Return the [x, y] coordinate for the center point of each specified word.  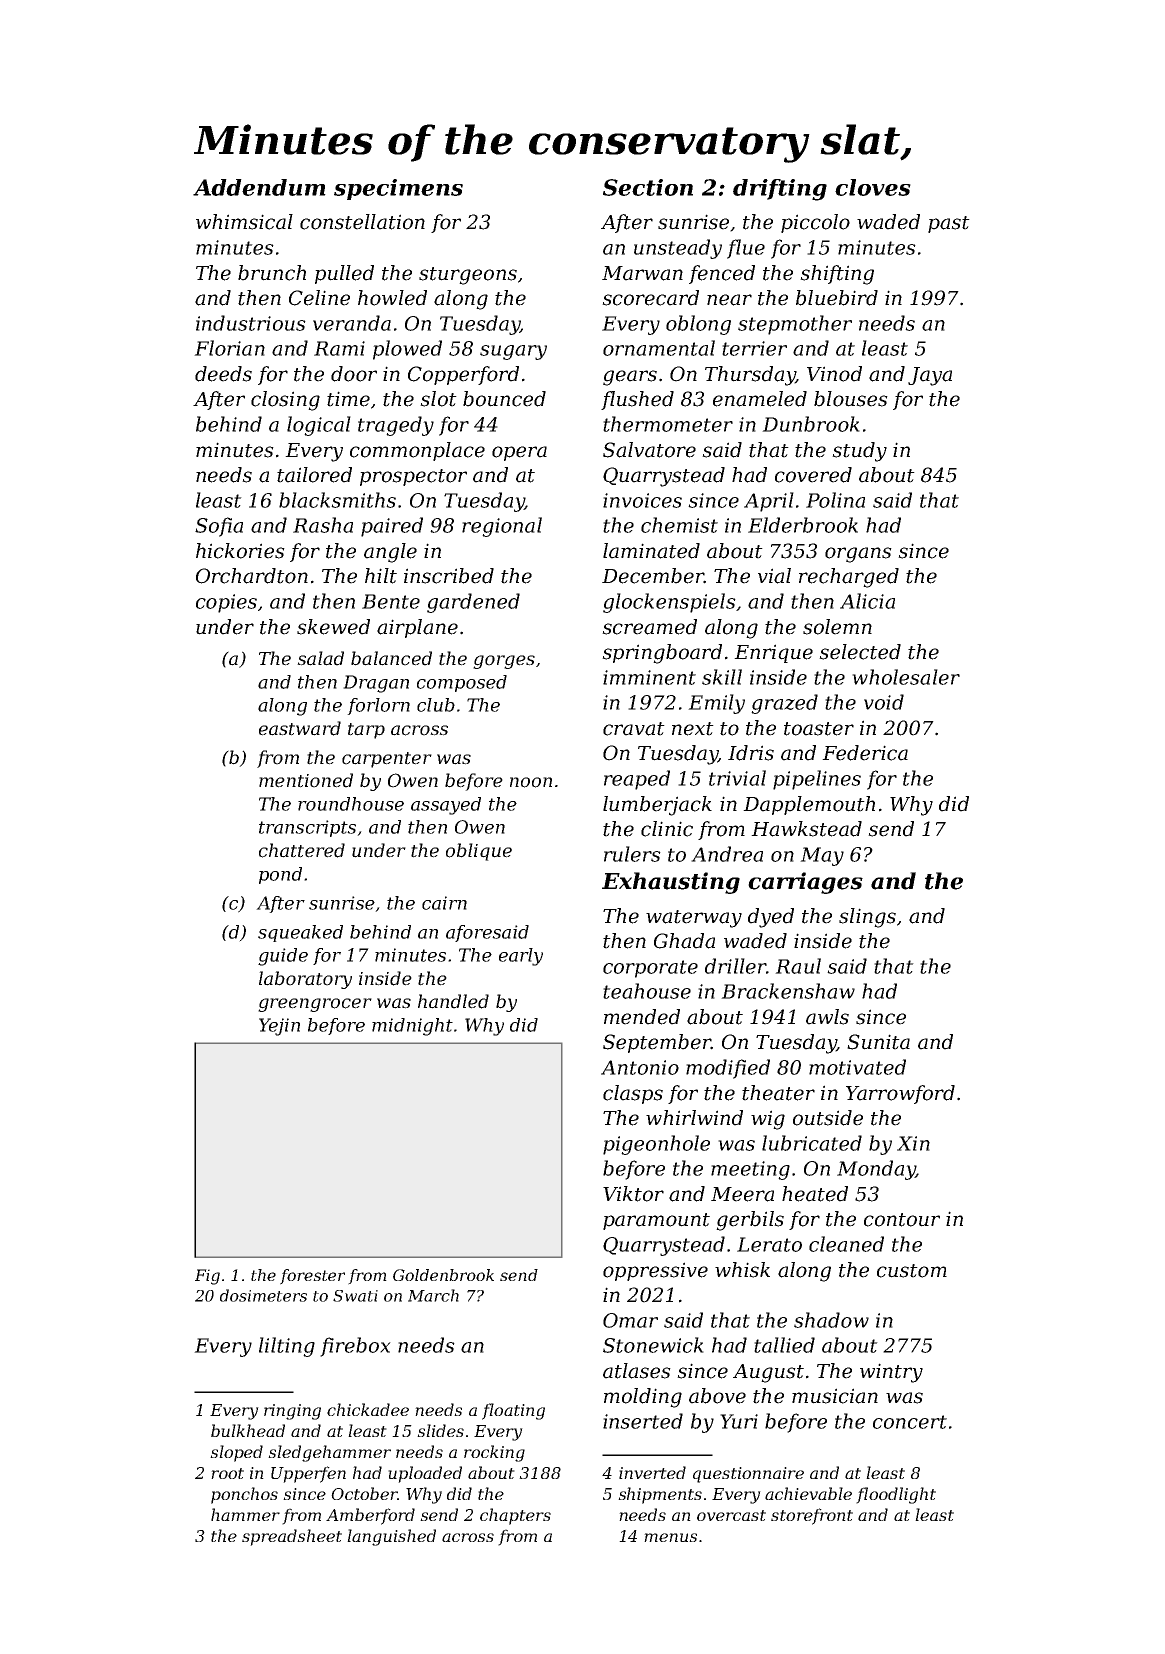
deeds [223, 374]
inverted [652, 1472]
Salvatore [649, 450]
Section [648, 187]
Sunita [878, 1042]
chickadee [368, 1409]
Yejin [279, 1027]
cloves [873, 187]
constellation [362, 222]
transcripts [307, 828]
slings [867, 918]
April [769, 502]
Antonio [640, 1067]
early [521, 957]
